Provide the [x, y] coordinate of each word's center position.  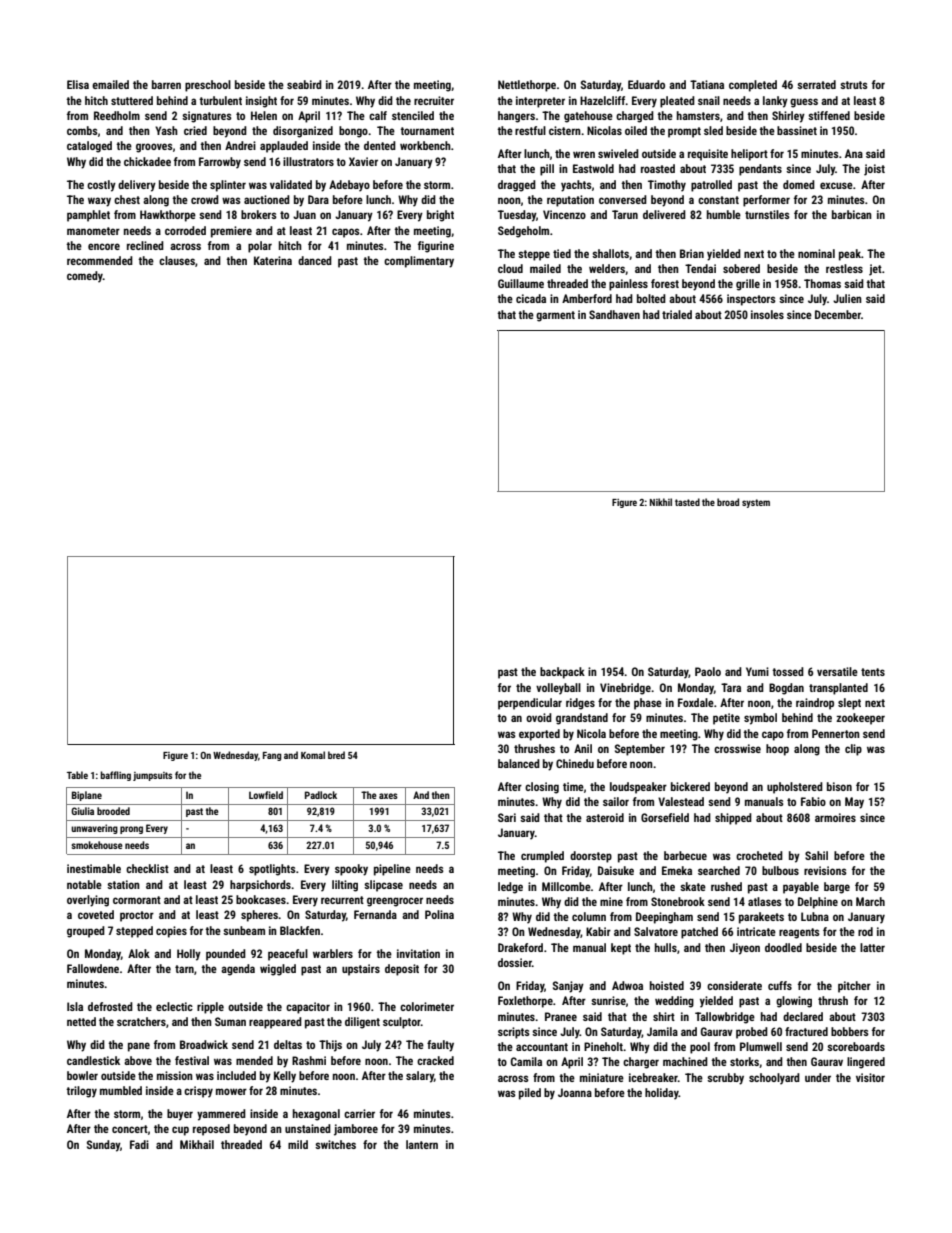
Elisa [78, 84]
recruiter [434, 100]
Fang [272, 756]
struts [854, 85]
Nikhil [661, 502]
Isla [75, 1006]
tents [873, 672]
